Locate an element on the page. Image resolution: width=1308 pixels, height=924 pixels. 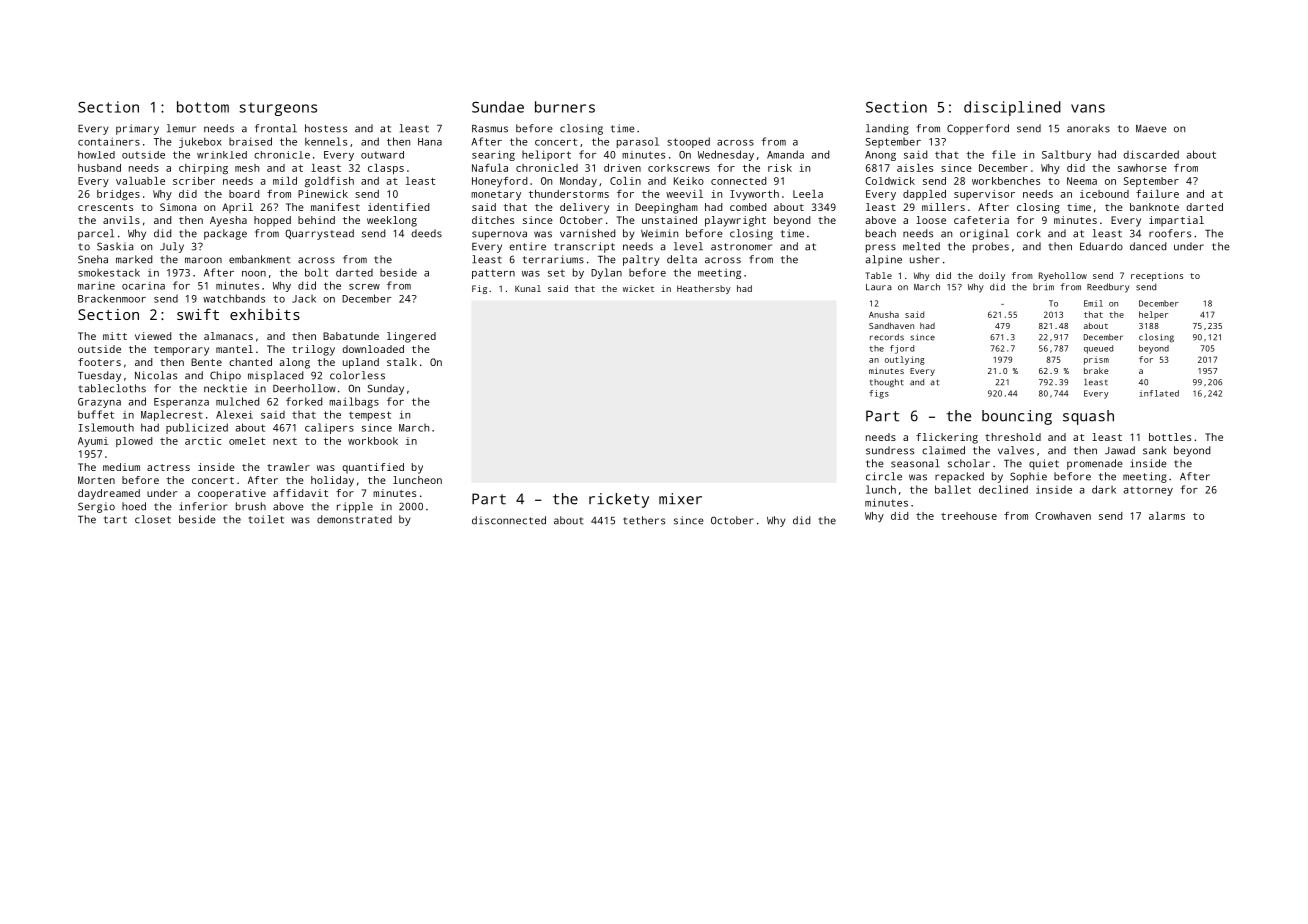
outlying is located at coordinates (905, 360).
